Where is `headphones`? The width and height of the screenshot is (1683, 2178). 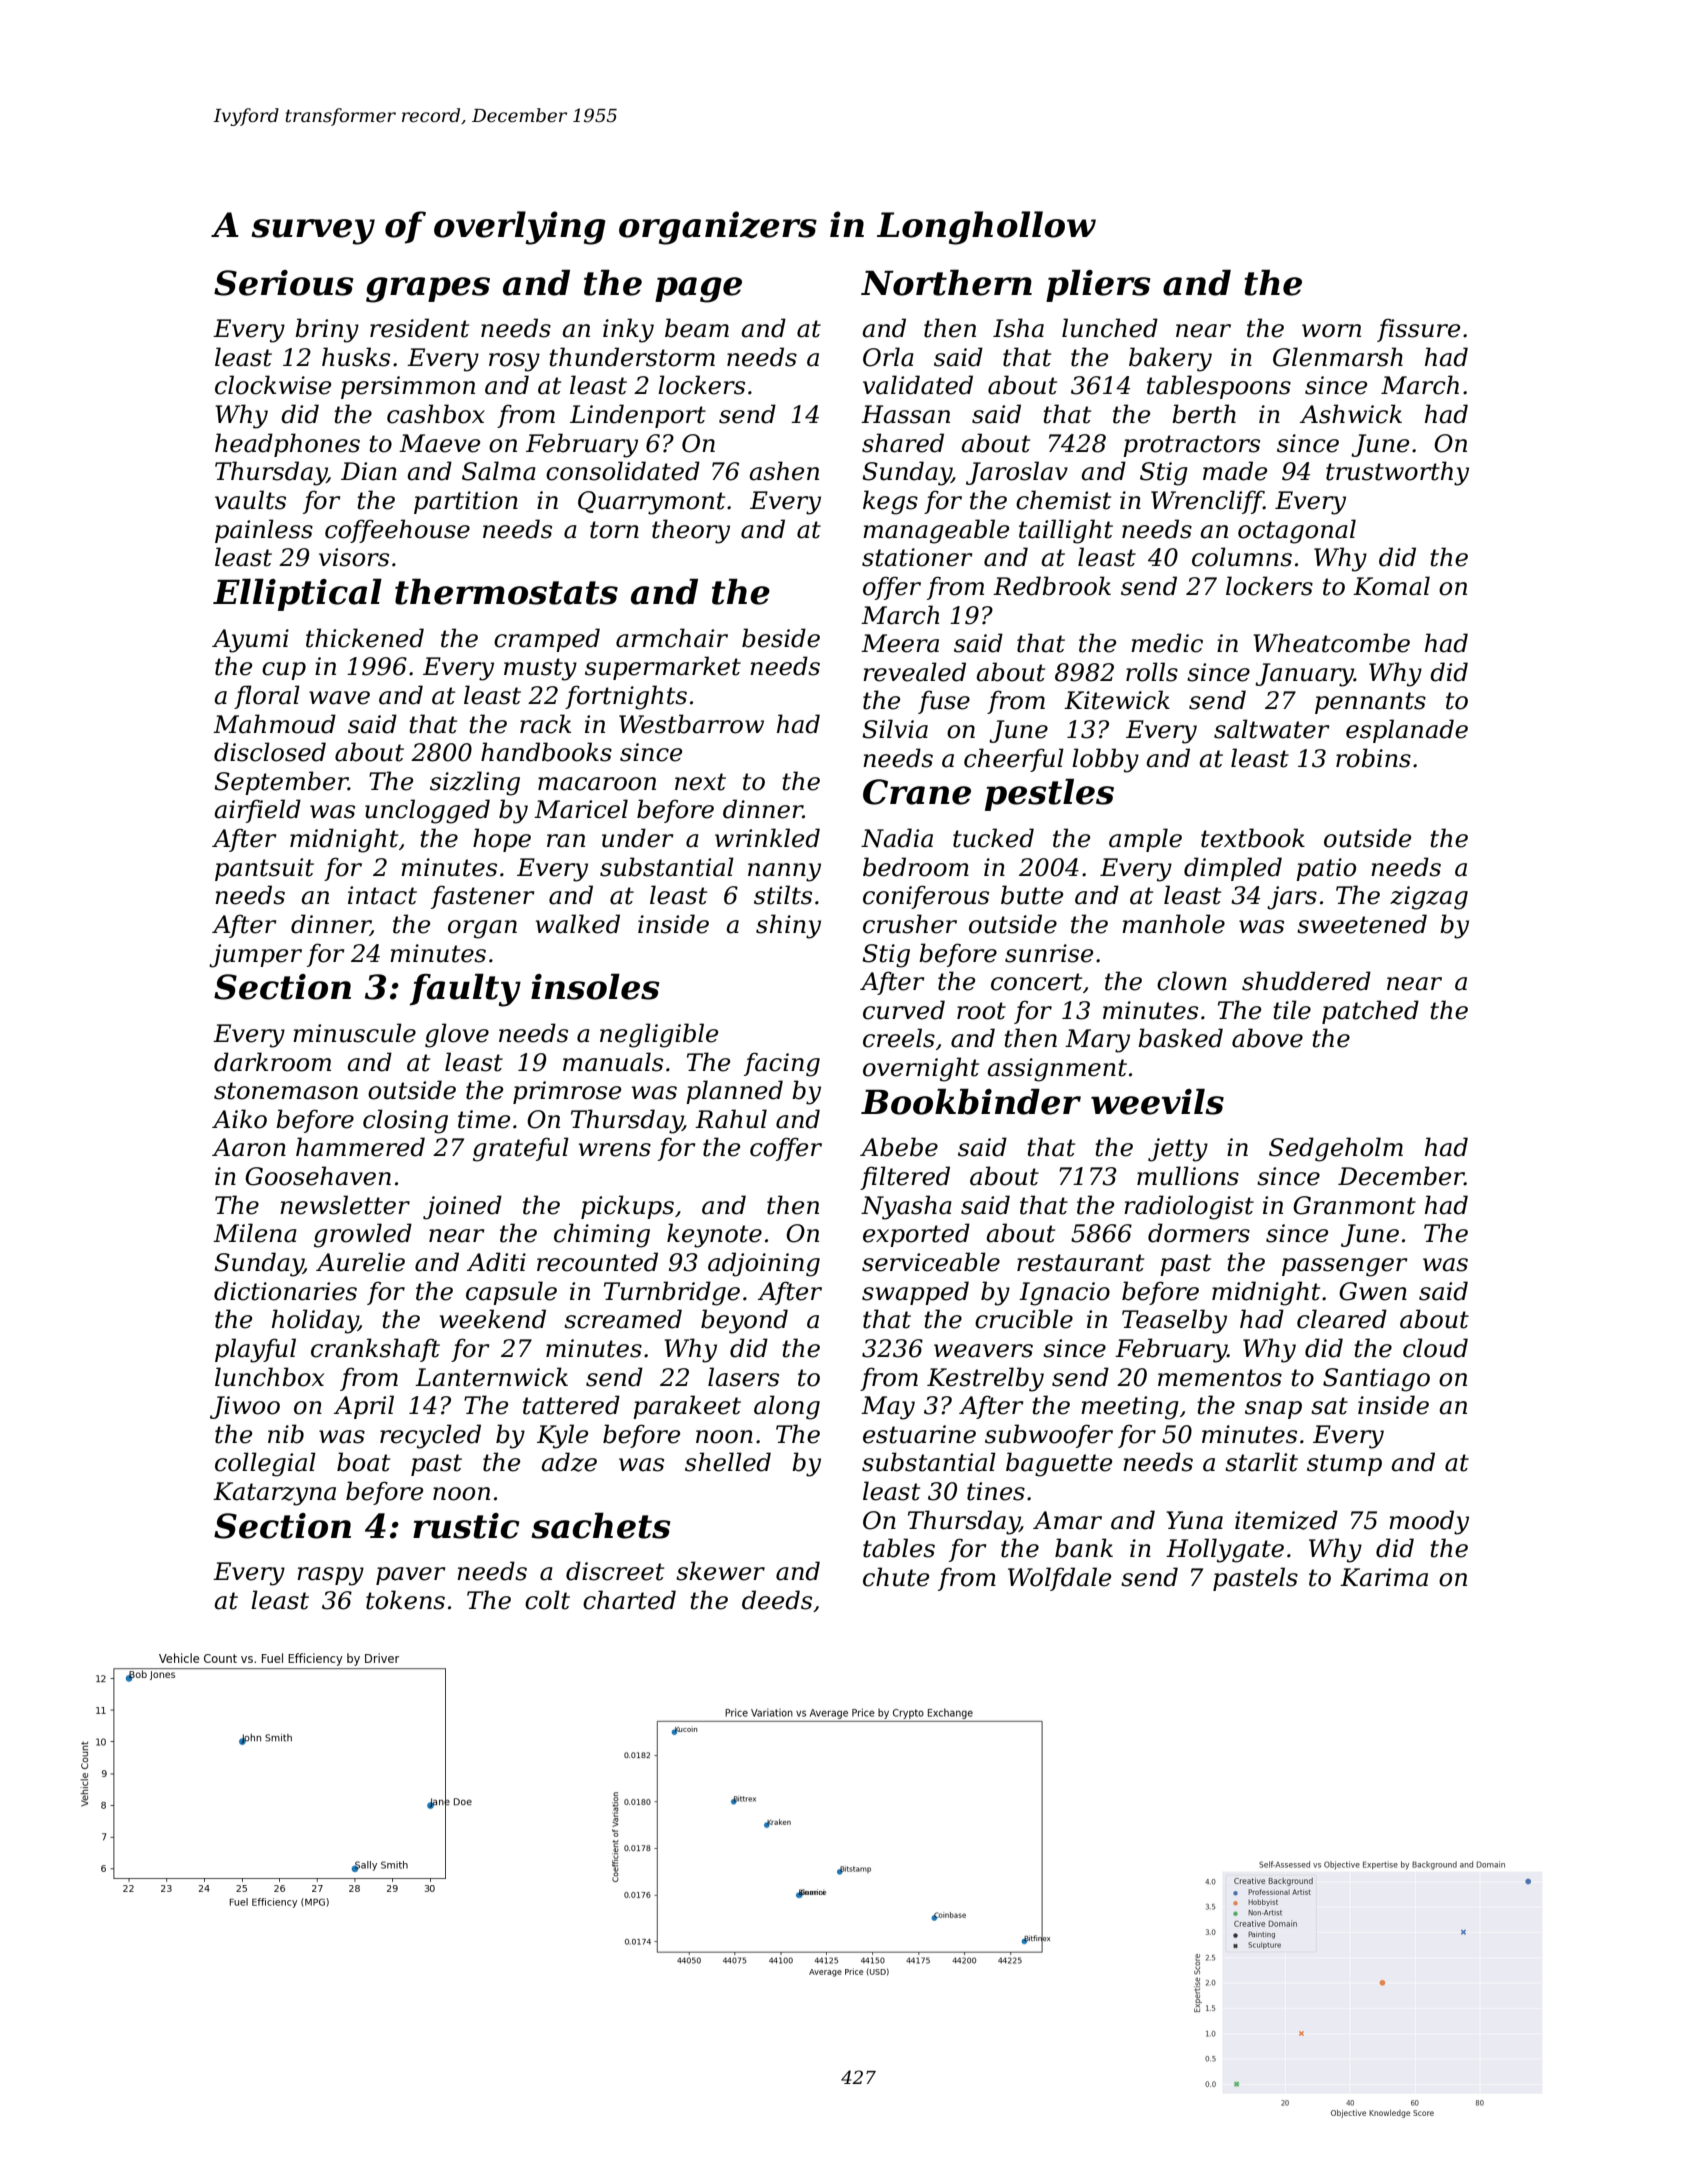 headphones is located at coordinates (287, 445).
